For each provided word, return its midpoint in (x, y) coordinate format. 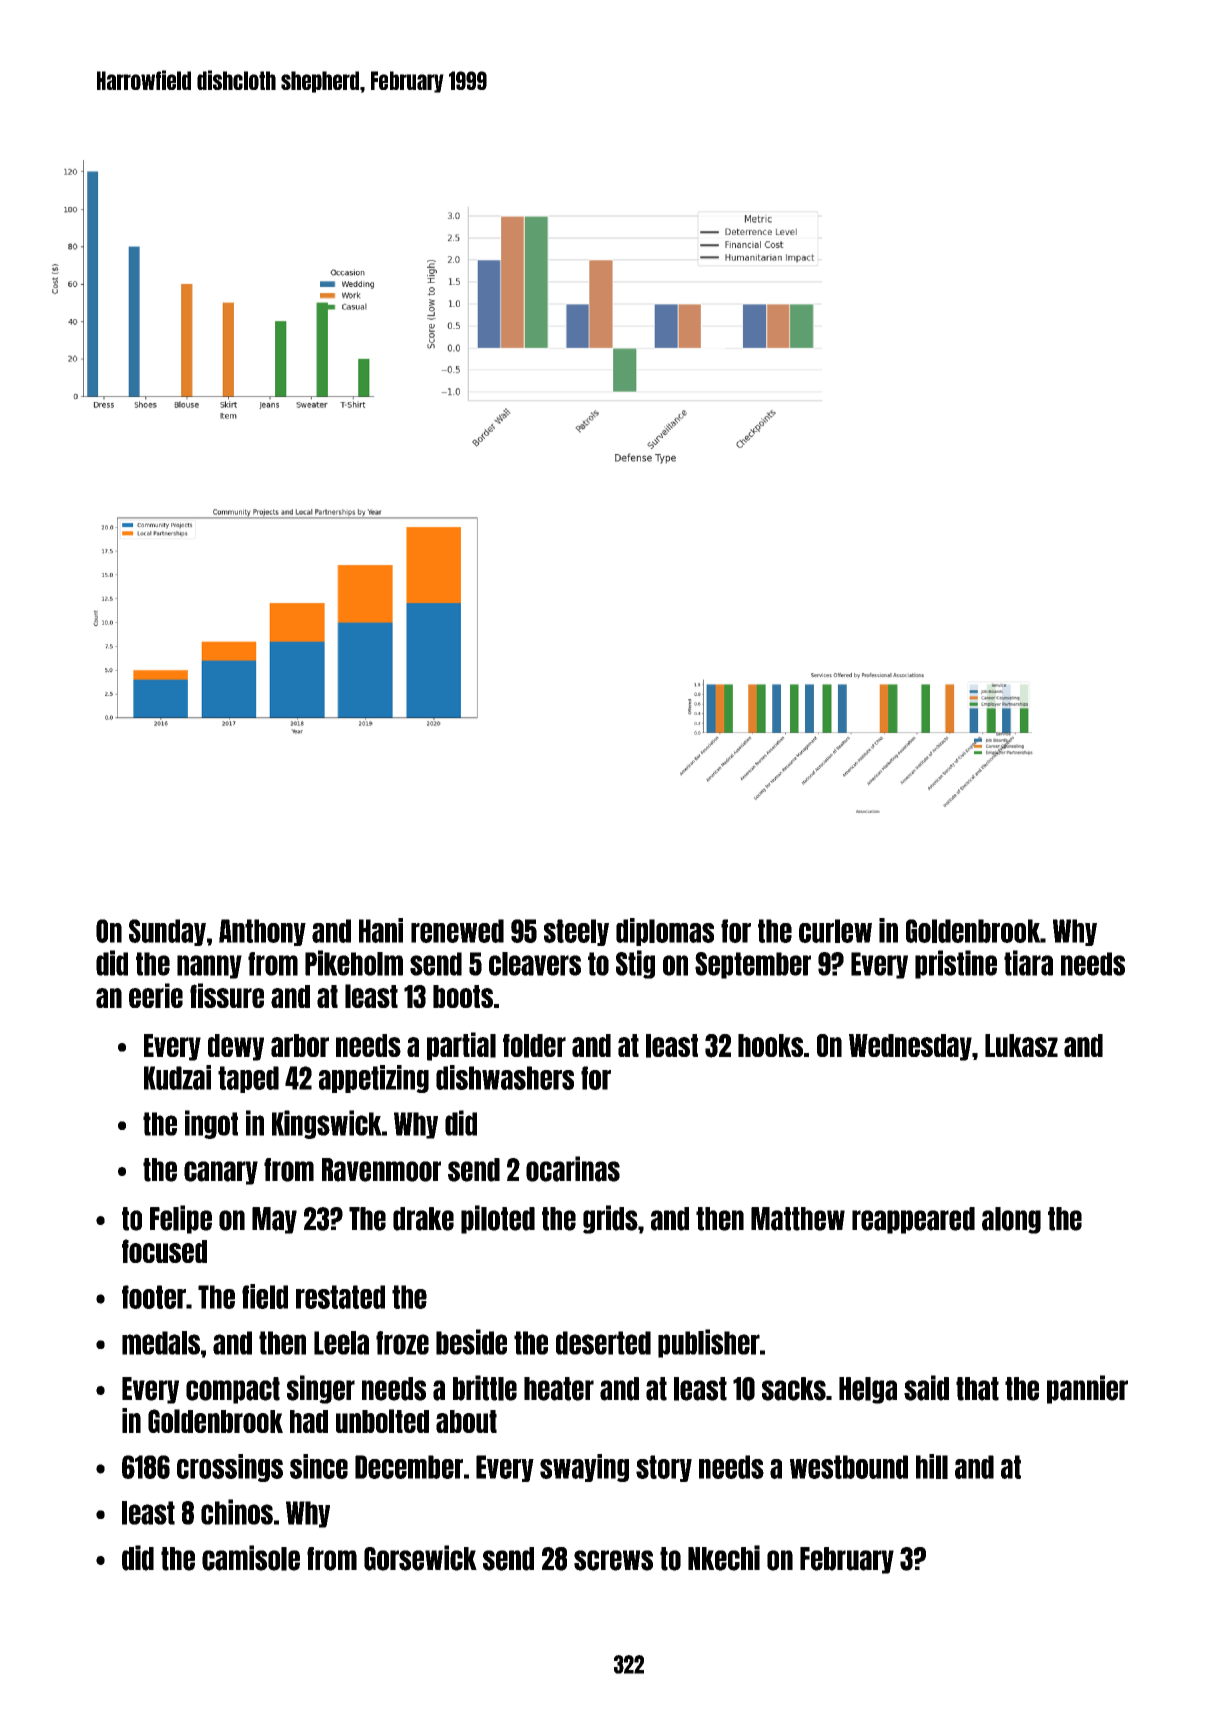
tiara (1028, 963)
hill (932, 1466)
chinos (237, 1512)
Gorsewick (420, 1558)
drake (423, 1219)
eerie (156, 995)
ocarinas (573, 1169)
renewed (457, 931)
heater (559, 1389)
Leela (341, 1343)
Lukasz (1021, 1045)
